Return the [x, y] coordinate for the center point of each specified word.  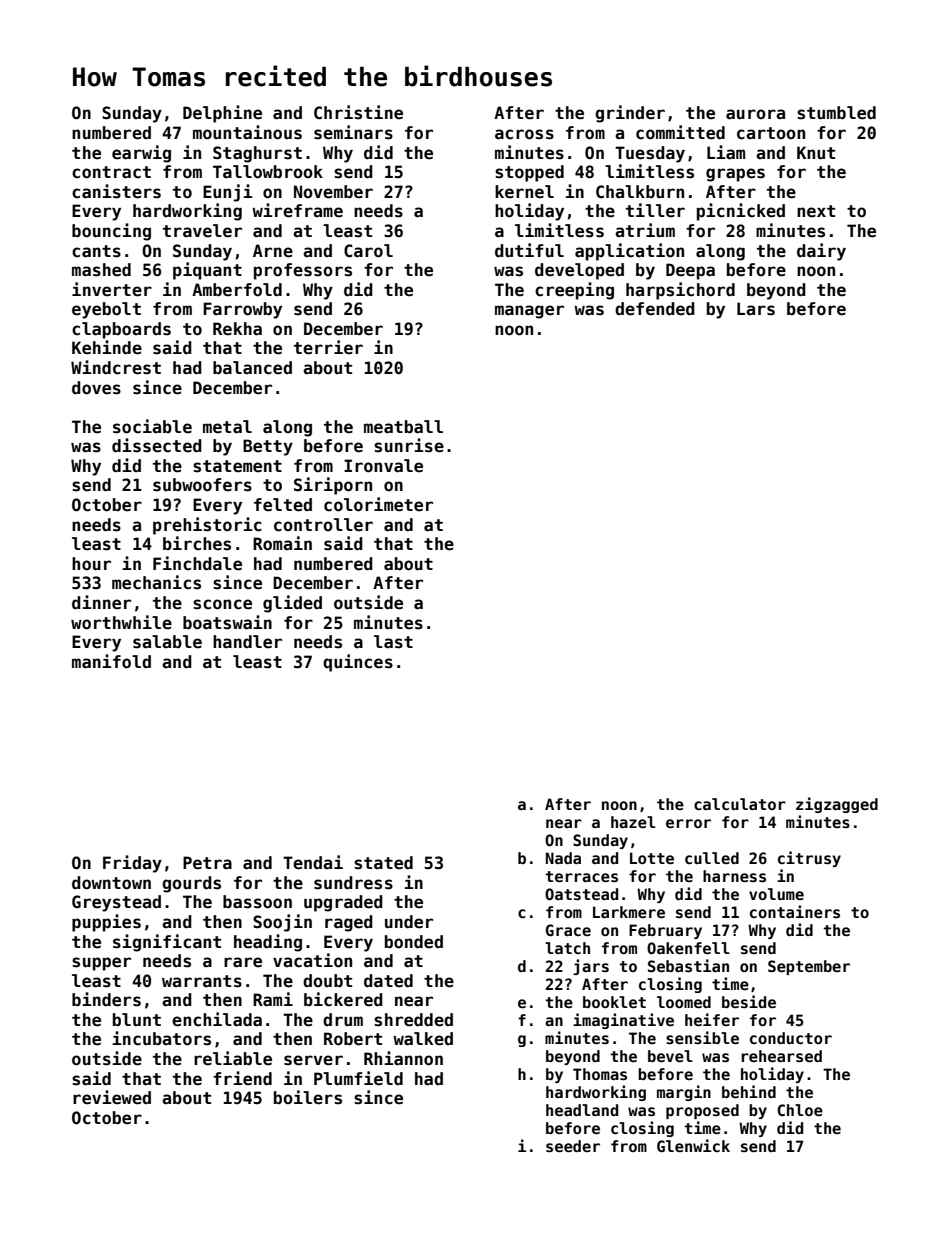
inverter [112, 289]
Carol [368, 251]
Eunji [228, 193]
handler [247, 642]
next [816, 211]
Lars [756, 309]
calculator [740, 804]
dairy [821, 252]
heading [268, 943]
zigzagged [837, 805]
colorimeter [378, 504]
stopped [529, 173]
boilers [308, 1097]
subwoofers [202, 485]
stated [383, 863]
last [393, 642]
